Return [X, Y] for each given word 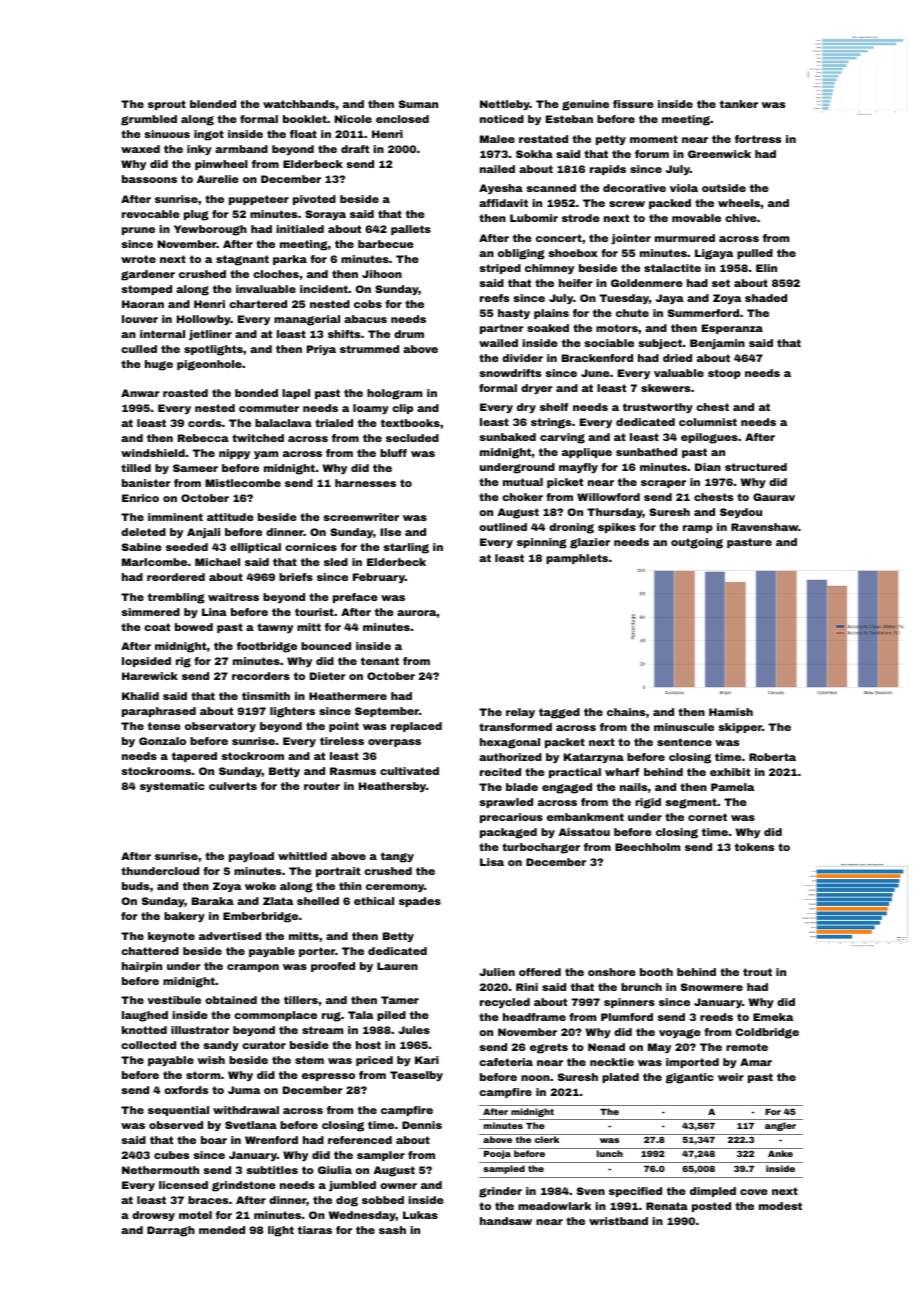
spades [420, 902]
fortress [758, 139]
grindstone [244, 1186]
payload [251, 857]
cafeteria [506, 1062]
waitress [233, 597]
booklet [305, 119]
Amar [756, 1062]
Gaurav [774, 497]
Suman [418, 104]
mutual [523, 482]
